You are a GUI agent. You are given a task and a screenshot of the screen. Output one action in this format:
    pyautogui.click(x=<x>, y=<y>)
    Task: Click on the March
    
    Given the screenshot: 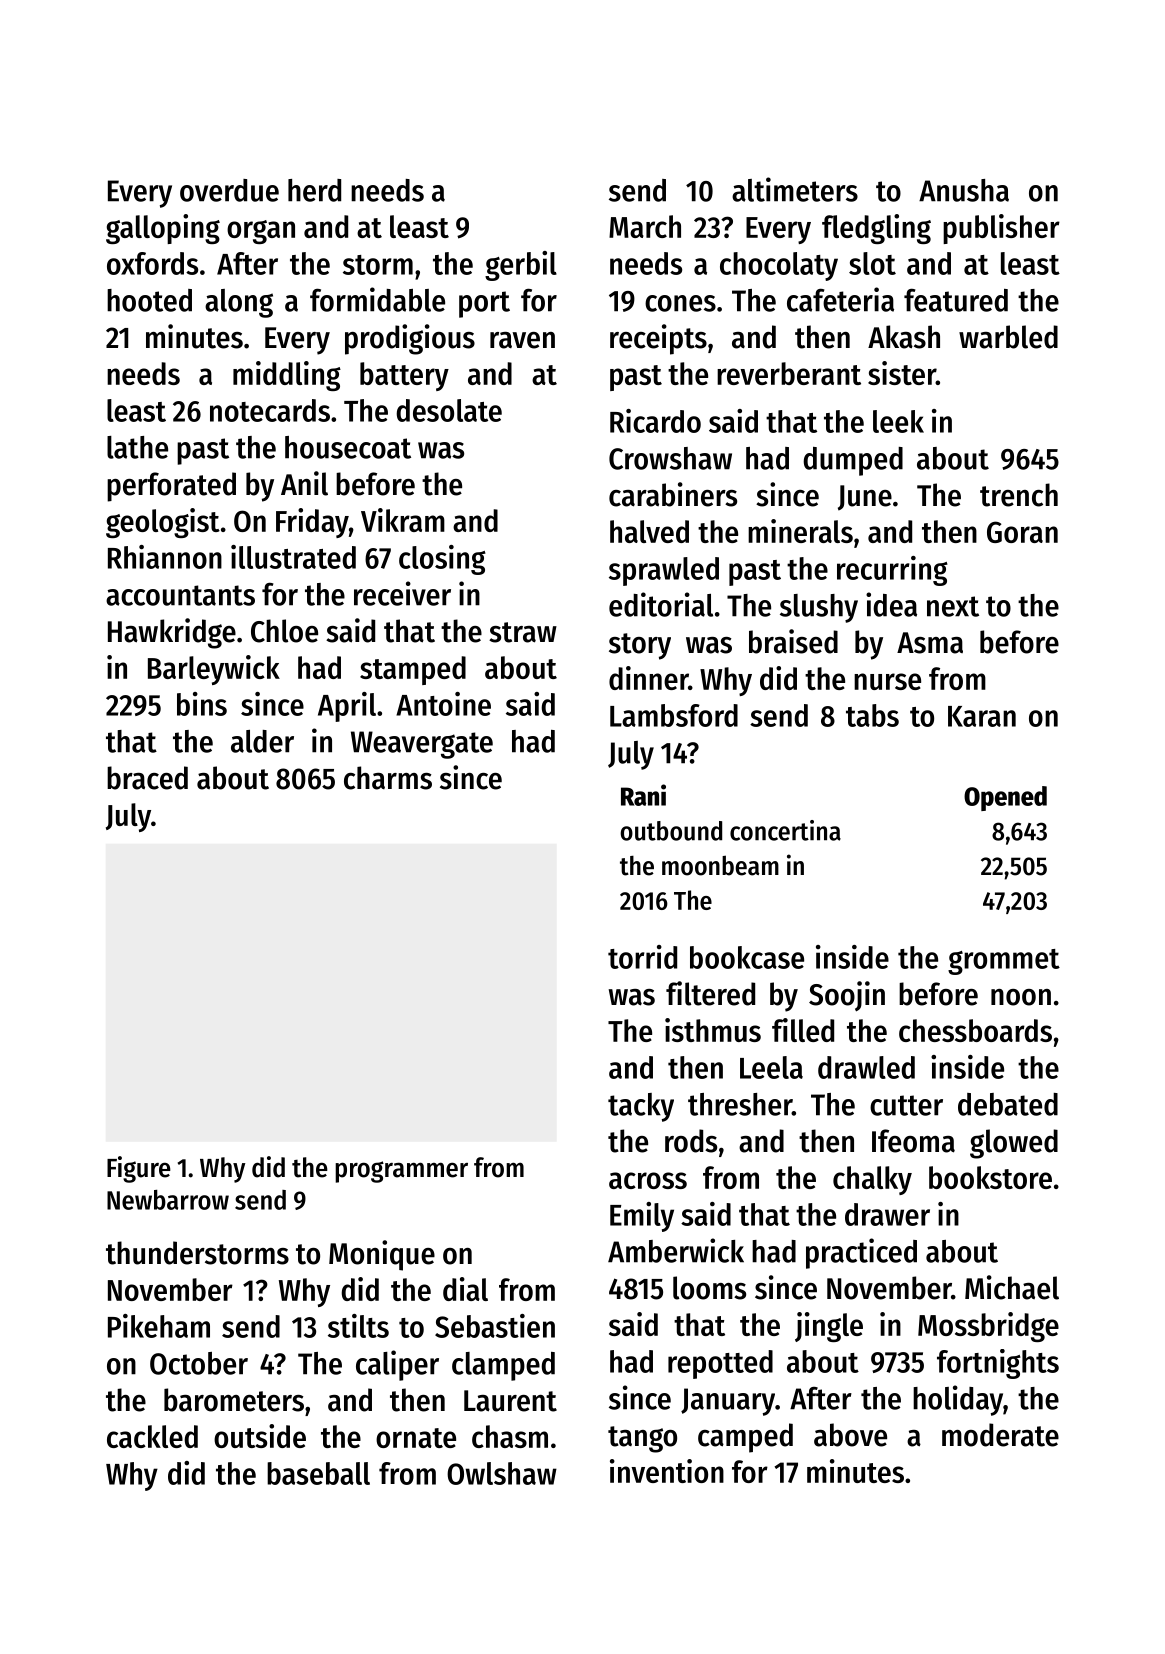 What is the action you would take?
    pyautogui.click(x=645, y=226)
